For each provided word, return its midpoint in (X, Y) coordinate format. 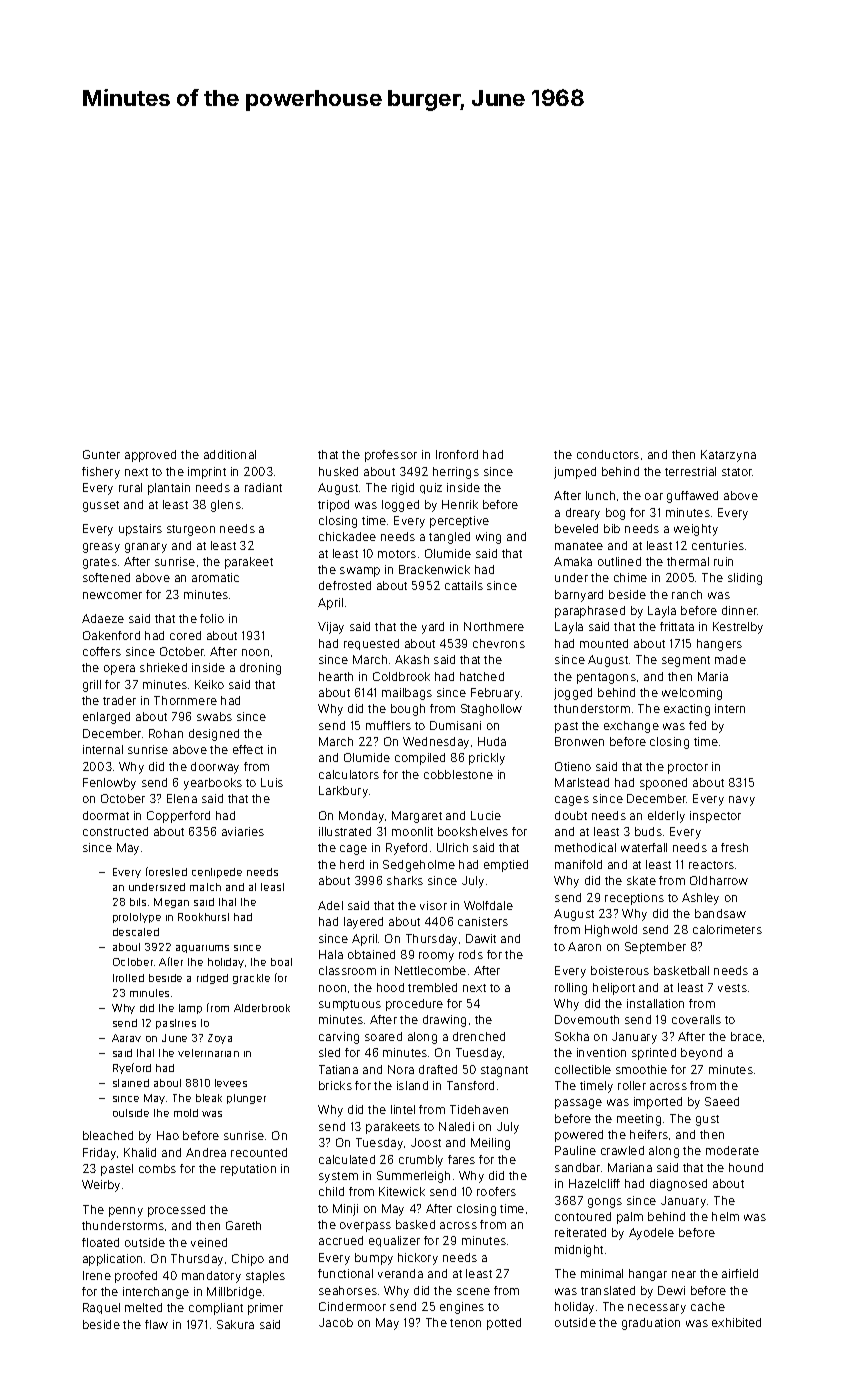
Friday (99, 1154)
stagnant (504, 1071)
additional (230, 454)
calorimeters (727, 929)
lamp (190, 1009)
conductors (608, 454)
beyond (701, 1054)
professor (391, 456)
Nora (401, 1069)
